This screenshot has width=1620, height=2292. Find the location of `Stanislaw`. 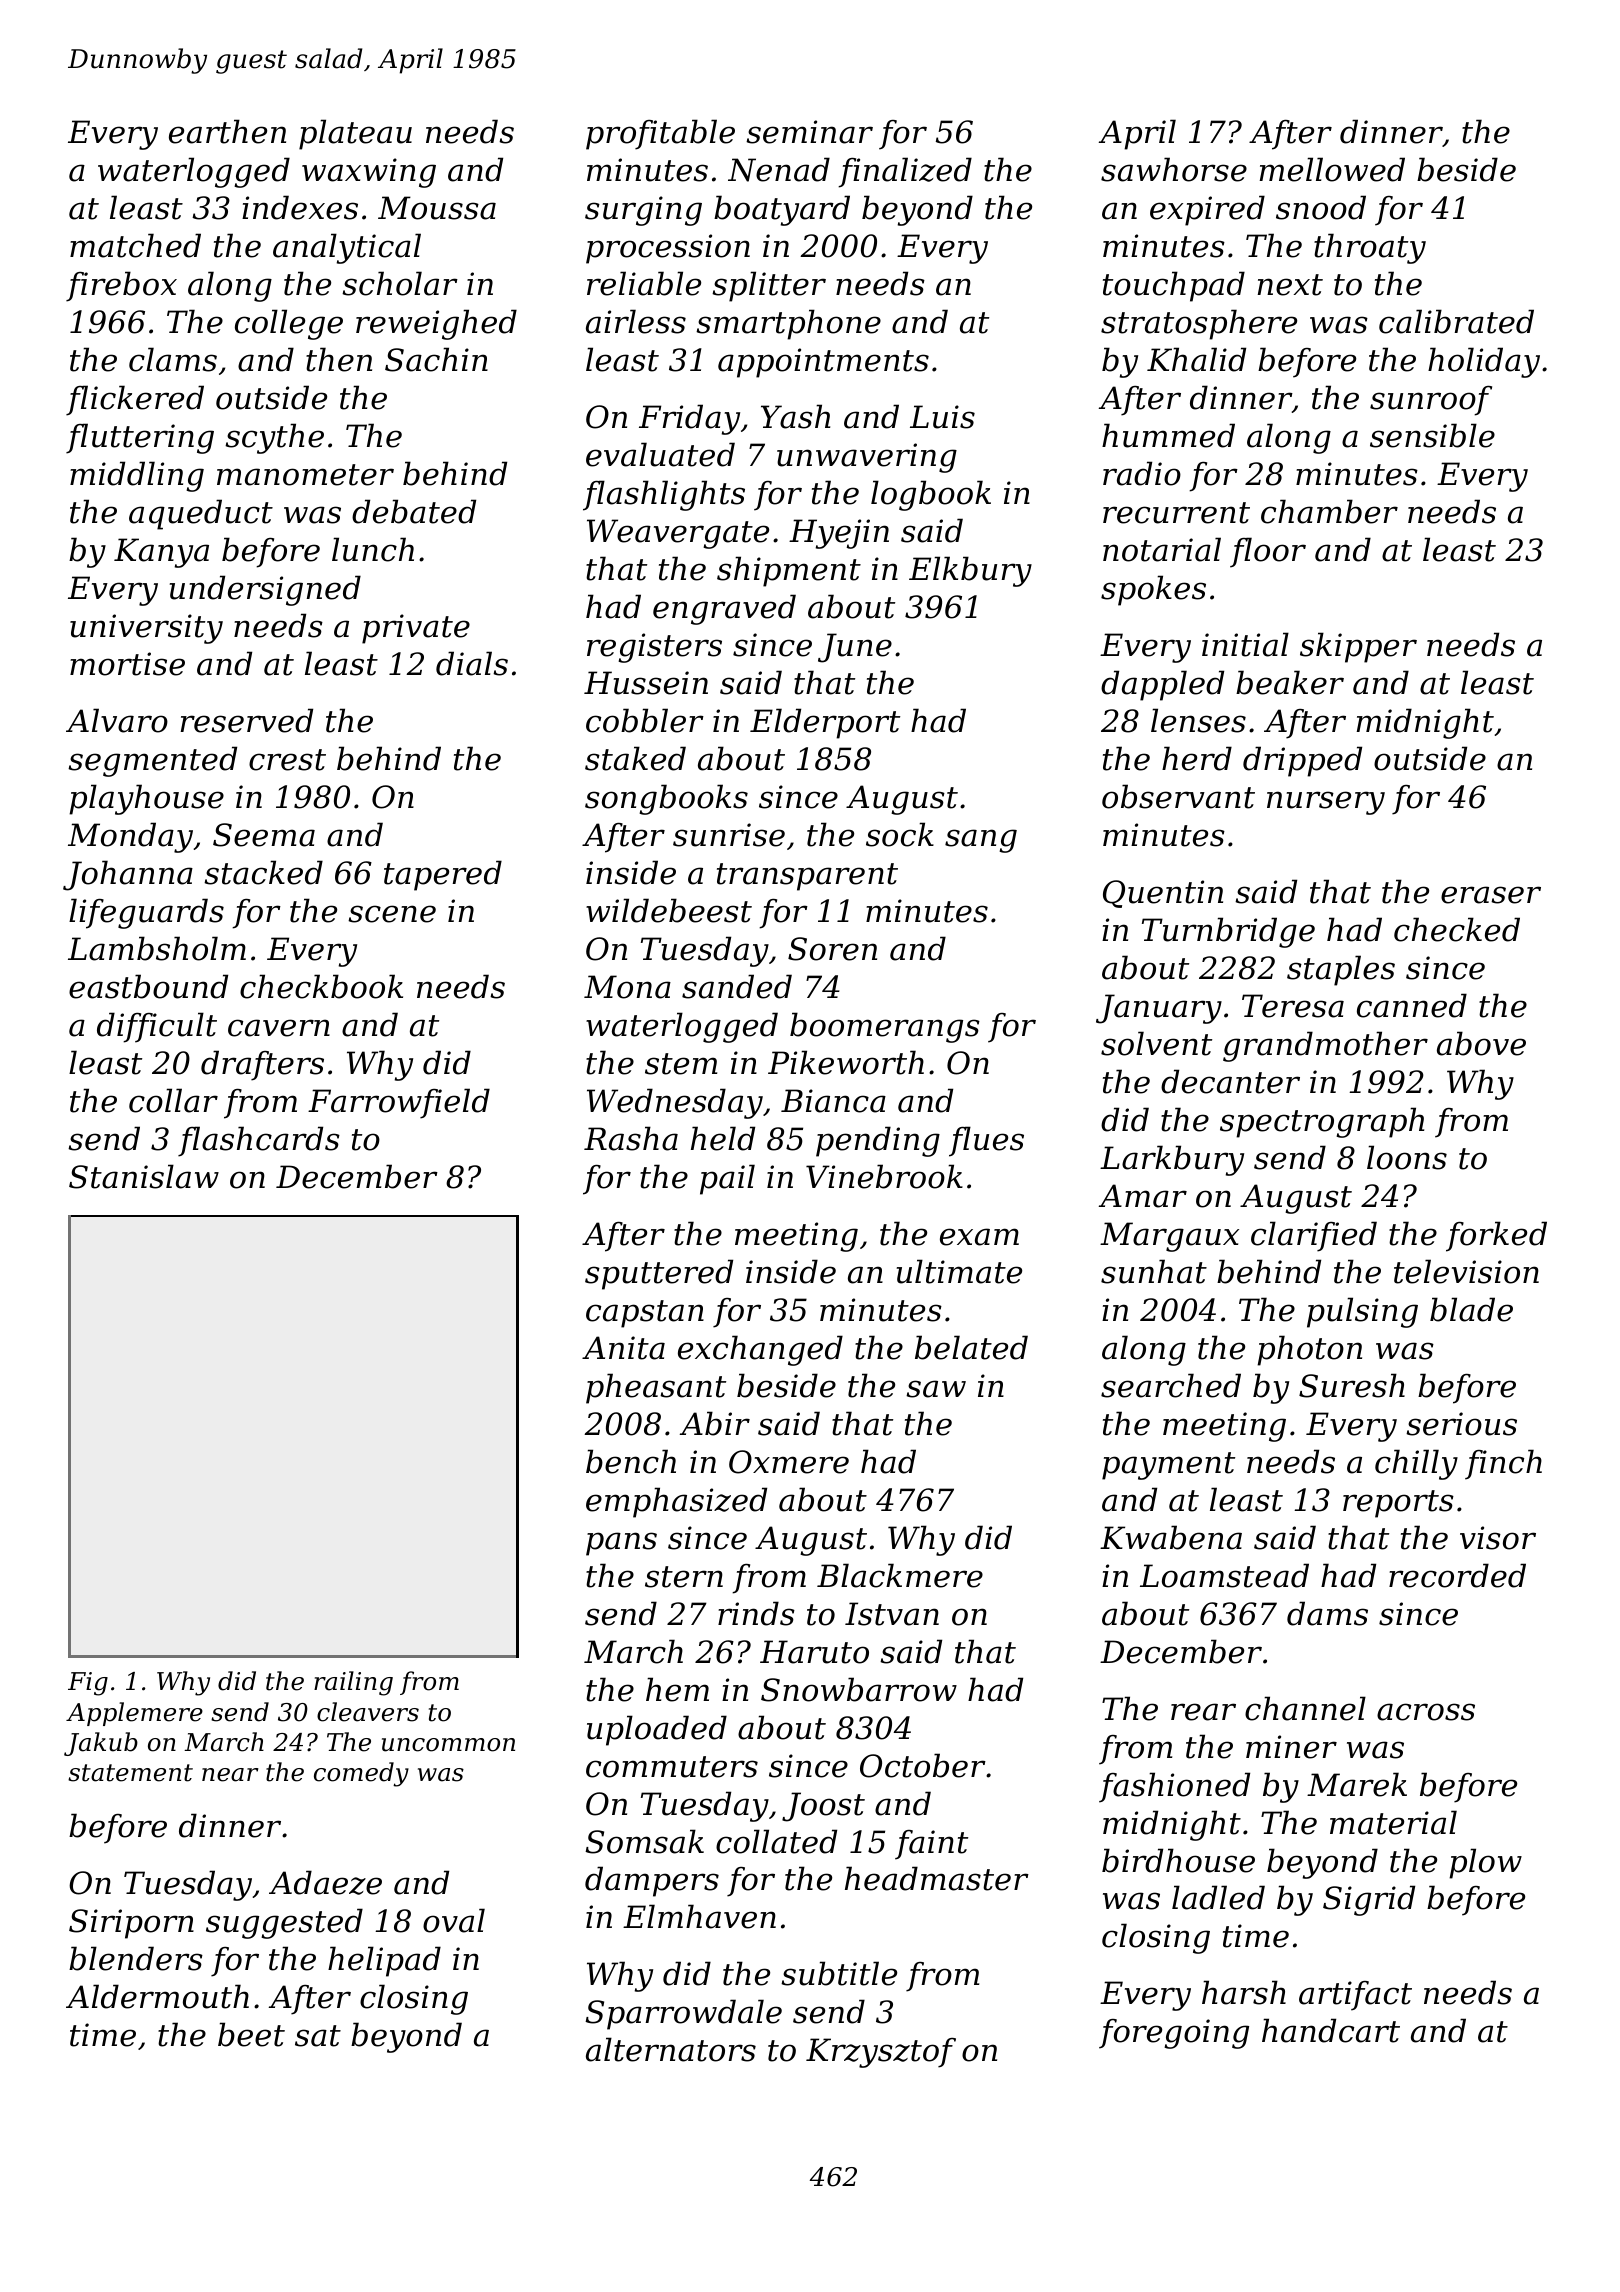

Stanislaw is located at coordinates (144, 1176).
